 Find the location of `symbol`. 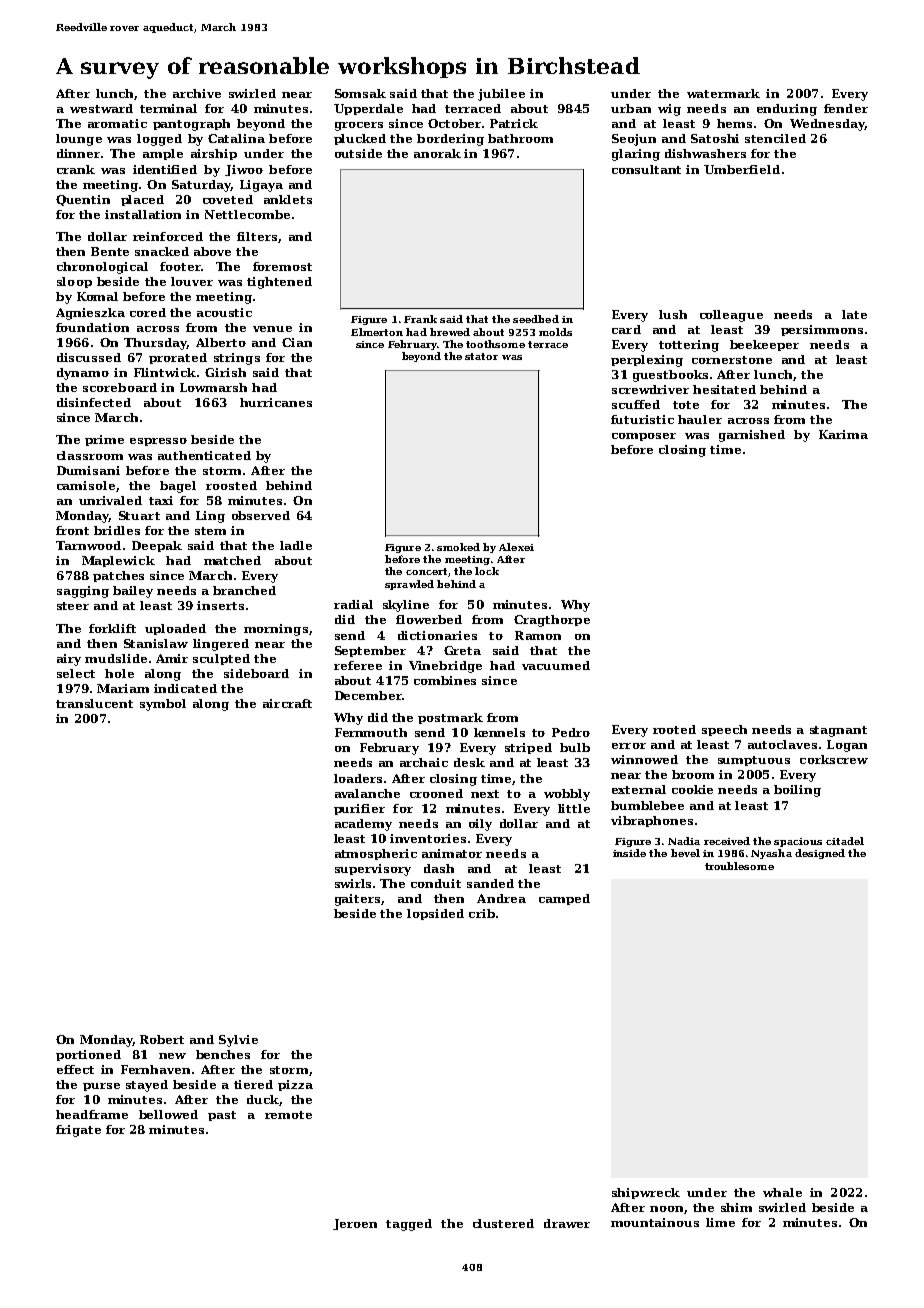

symbol is located at coordinates (163, 705).
